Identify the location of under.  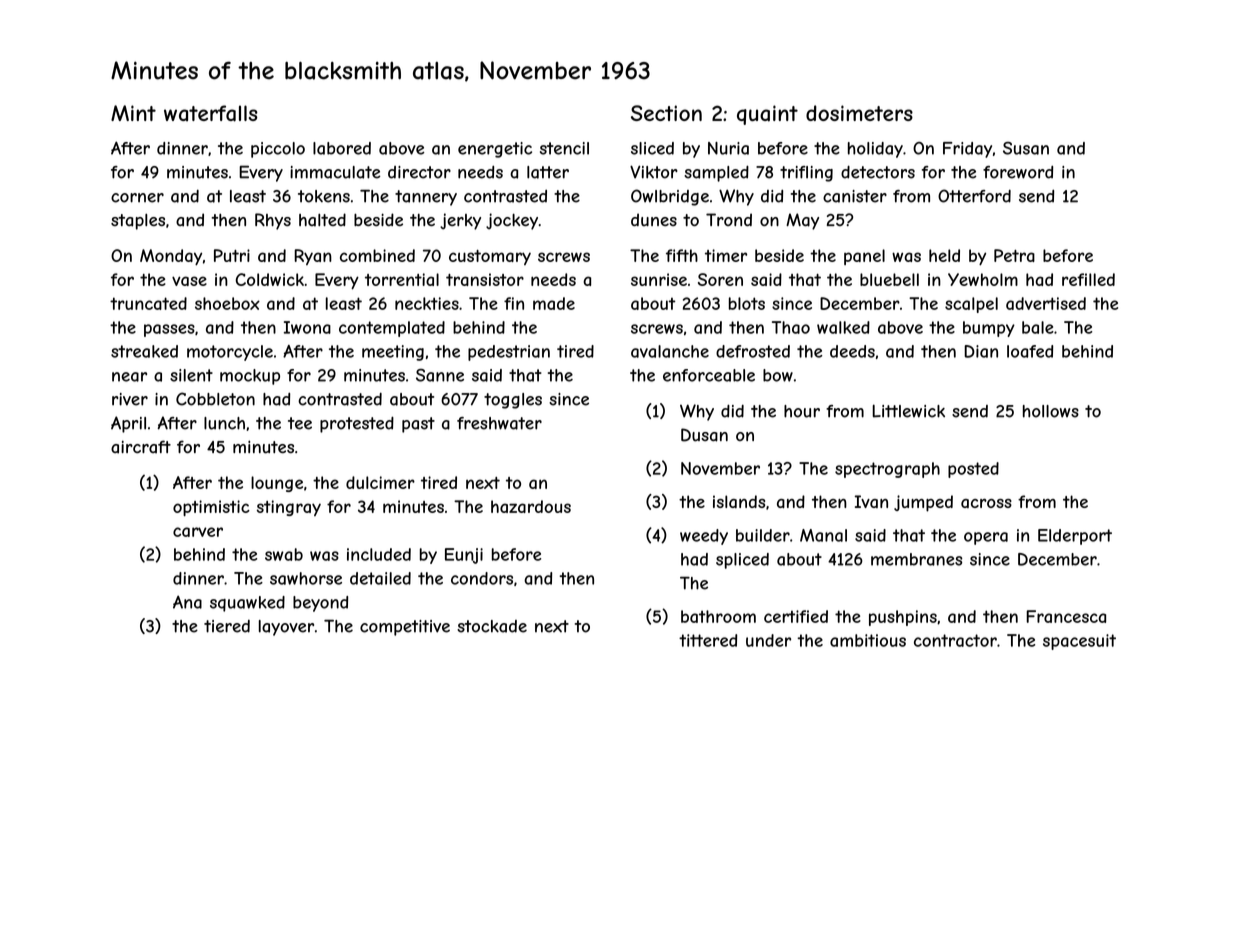
(768, 640).
